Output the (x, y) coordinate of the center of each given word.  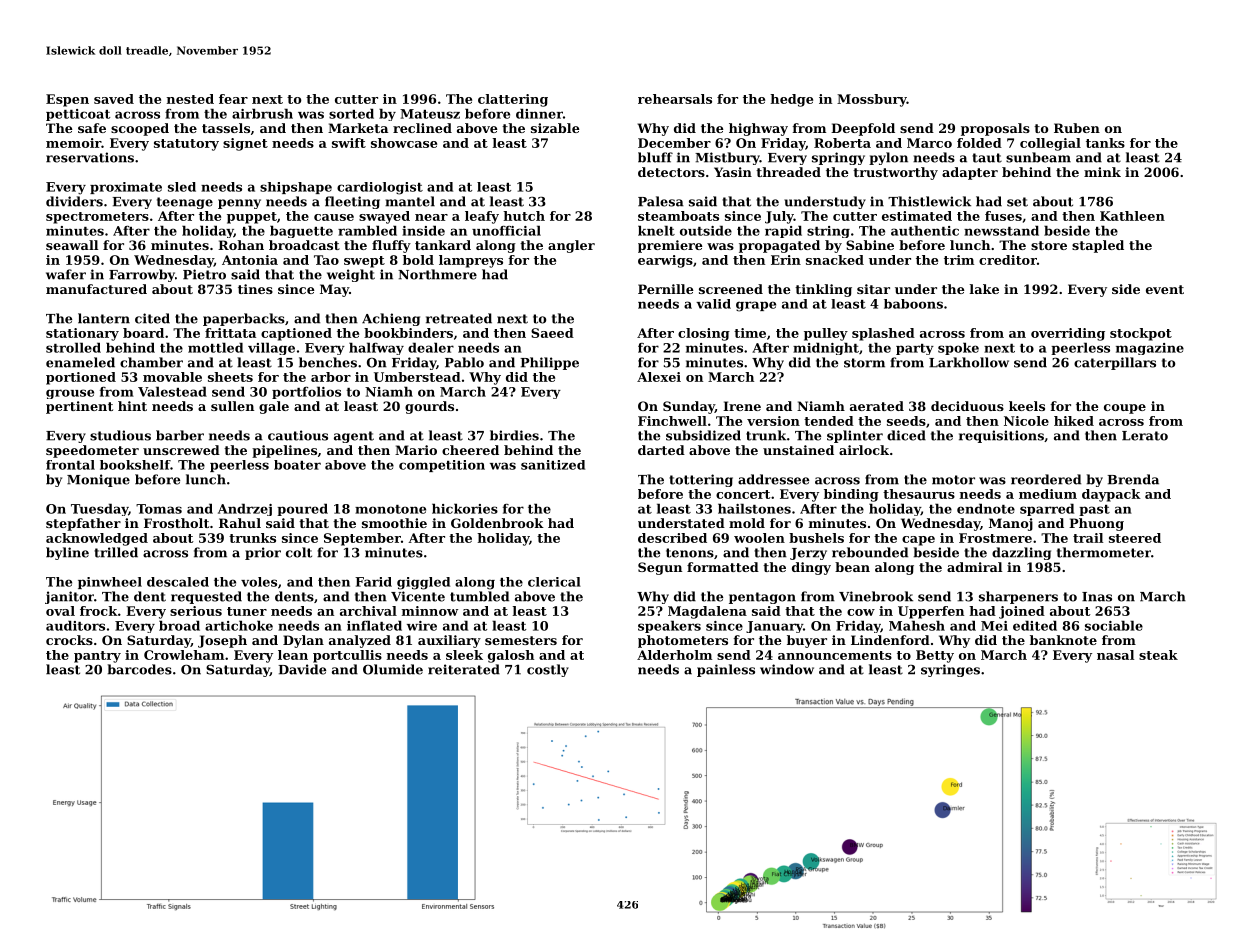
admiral (974, 567)
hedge (791, 100)
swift (349, 143)
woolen (759, 538)
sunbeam (1038, 157)
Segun (660, 568)
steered (1135, 538)
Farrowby (142, 275)
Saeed (552, 333)
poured (302, 509)
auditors (75, 625)
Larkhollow (969, 362)
